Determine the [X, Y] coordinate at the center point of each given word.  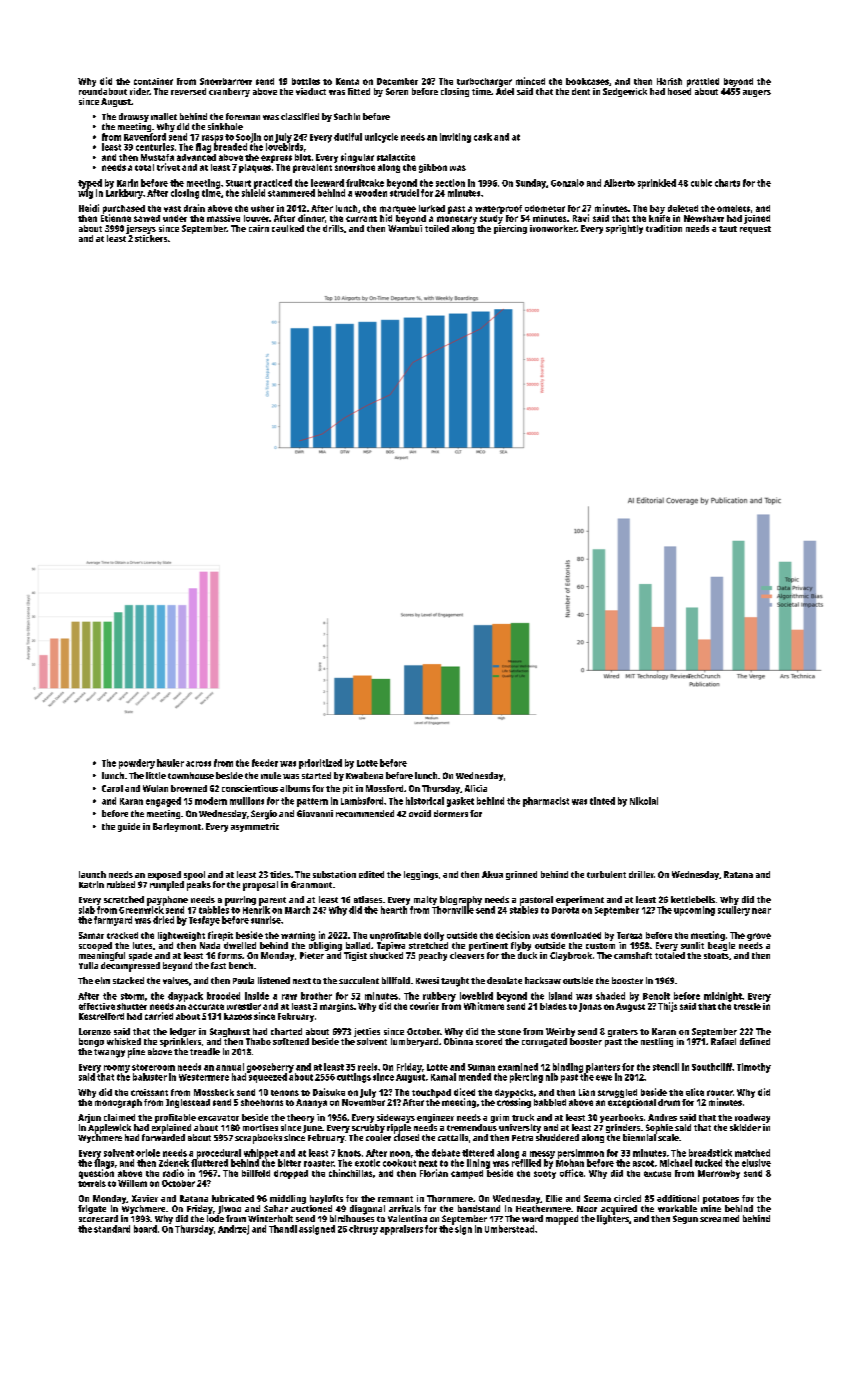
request [755, 230]
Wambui [405, 228]
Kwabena [364, 775]
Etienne [116, 218]
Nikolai [644, 801]
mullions [247, 801]
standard [112, 1229]
